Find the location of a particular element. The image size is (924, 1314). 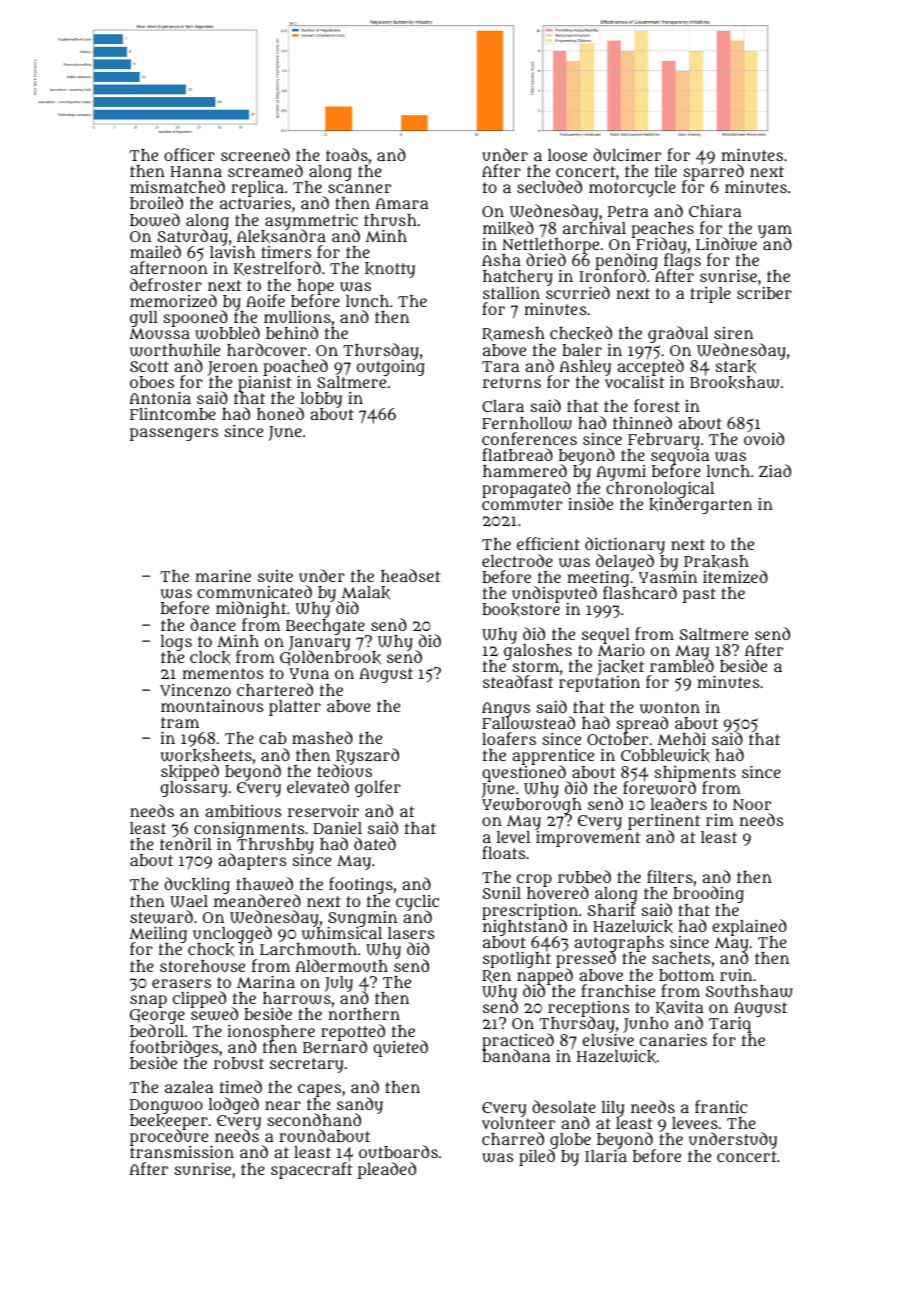

Bernard is located at coordinates (335, 1047).
